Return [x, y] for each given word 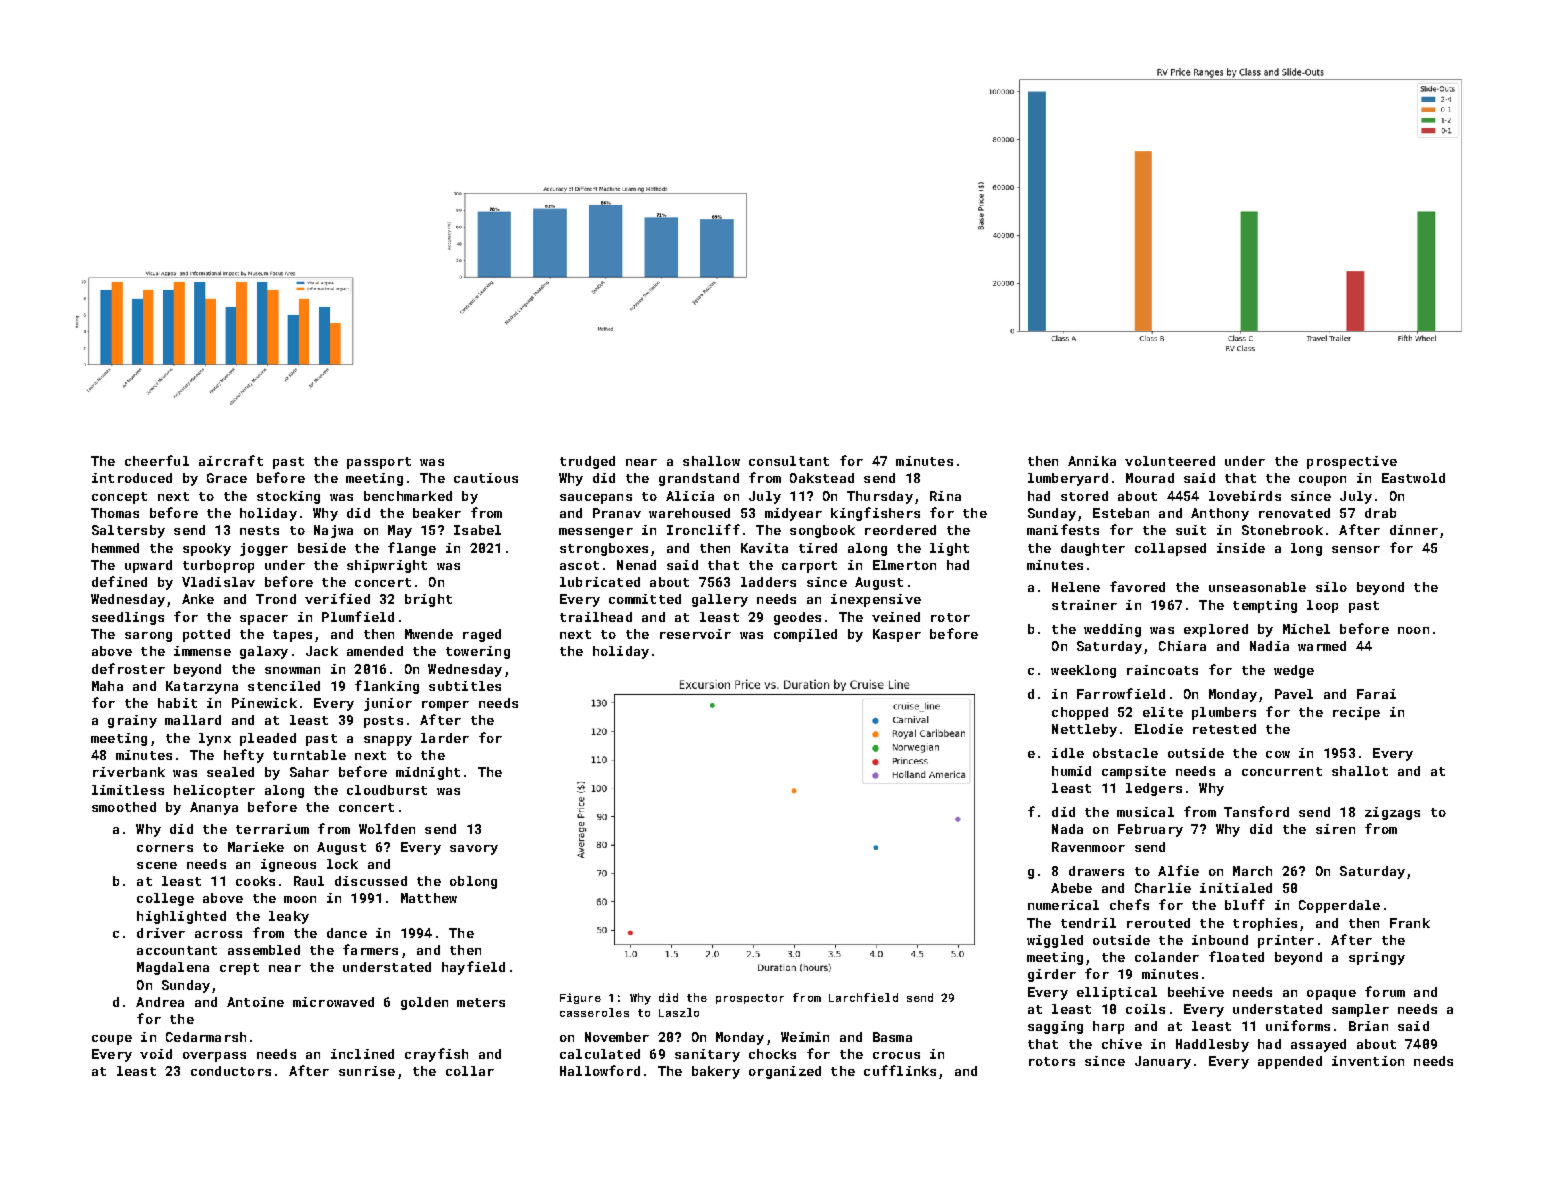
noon [1413, 630]
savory [474, 850]
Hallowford [600, 1070]
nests [259, 530]
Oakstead [822, 478]
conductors [231, 1071]
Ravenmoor [1088, 847]
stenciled [284, 686]
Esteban [1121, 513]
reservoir [695, 634]
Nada [1067, 829]
